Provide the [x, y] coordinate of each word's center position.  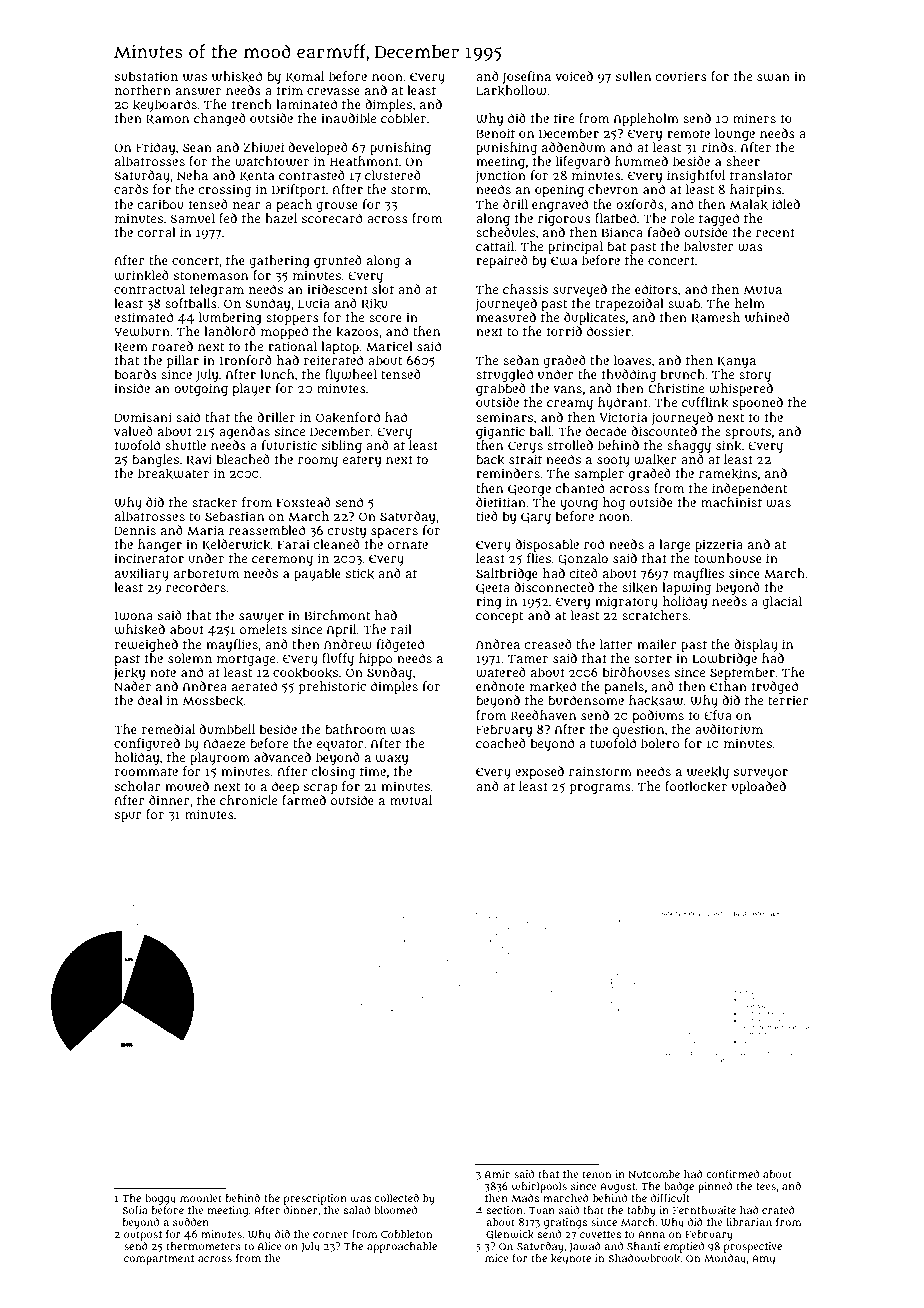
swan [773, 78]
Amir [497, 1174]
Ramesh [715, 318]
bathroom [355, 729]
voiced [574, 76]
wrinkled [141, 275]
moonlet [201, 1198]
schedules [505, 232]
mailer [657, 644]
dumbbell [227, 729]
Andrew [348, 644]
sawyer [261, 618]
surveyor [761, 774]
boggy [160, 1199]
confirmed [732, 1174]
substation [146, 76]
